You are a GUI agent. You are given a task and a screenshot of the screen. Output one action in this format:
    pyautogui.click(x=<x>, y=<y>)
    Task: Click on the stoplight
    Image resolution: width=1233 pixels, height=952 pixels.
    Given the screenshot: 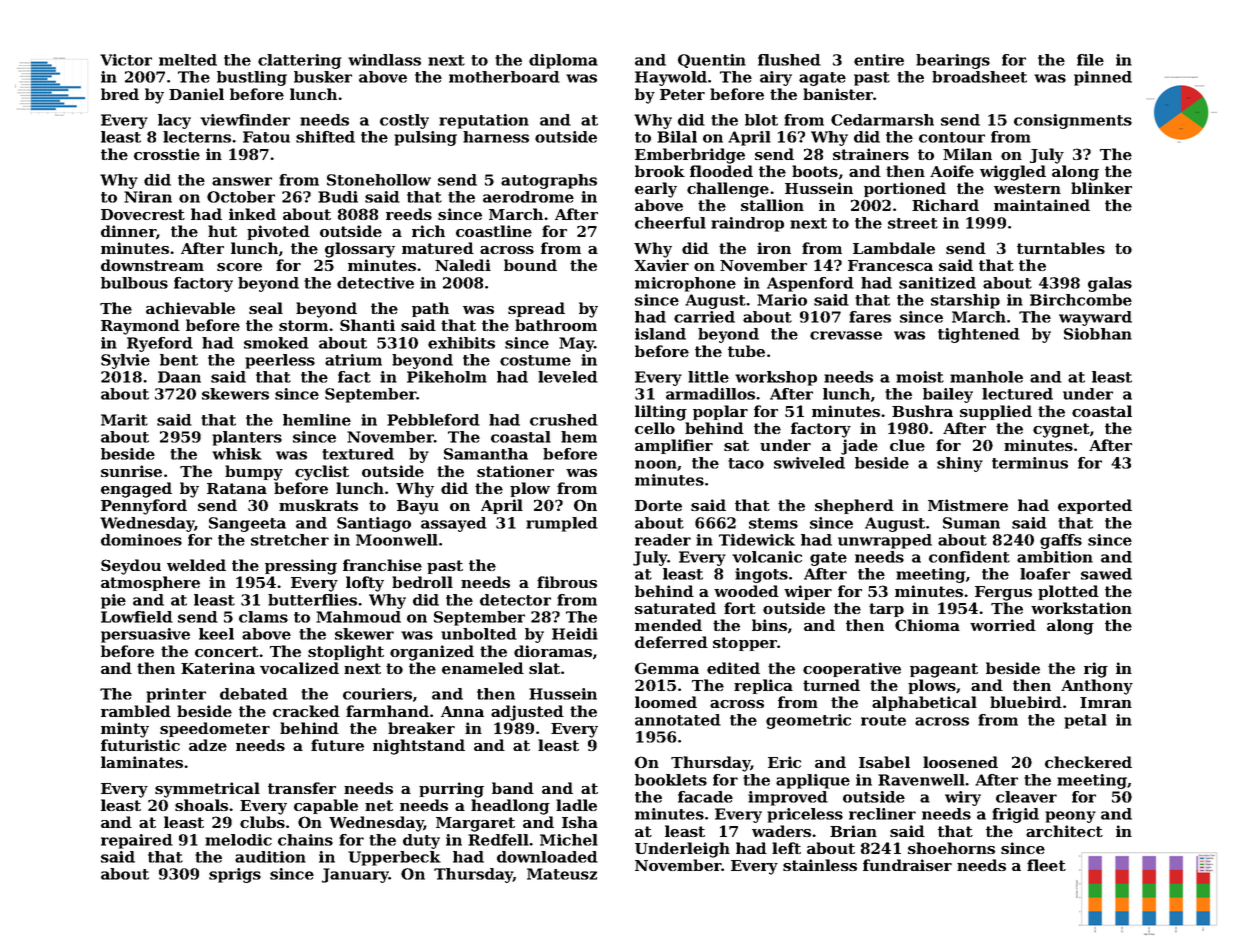 What is the action you would take?
    pyautogui.click(x=346, y=653)
